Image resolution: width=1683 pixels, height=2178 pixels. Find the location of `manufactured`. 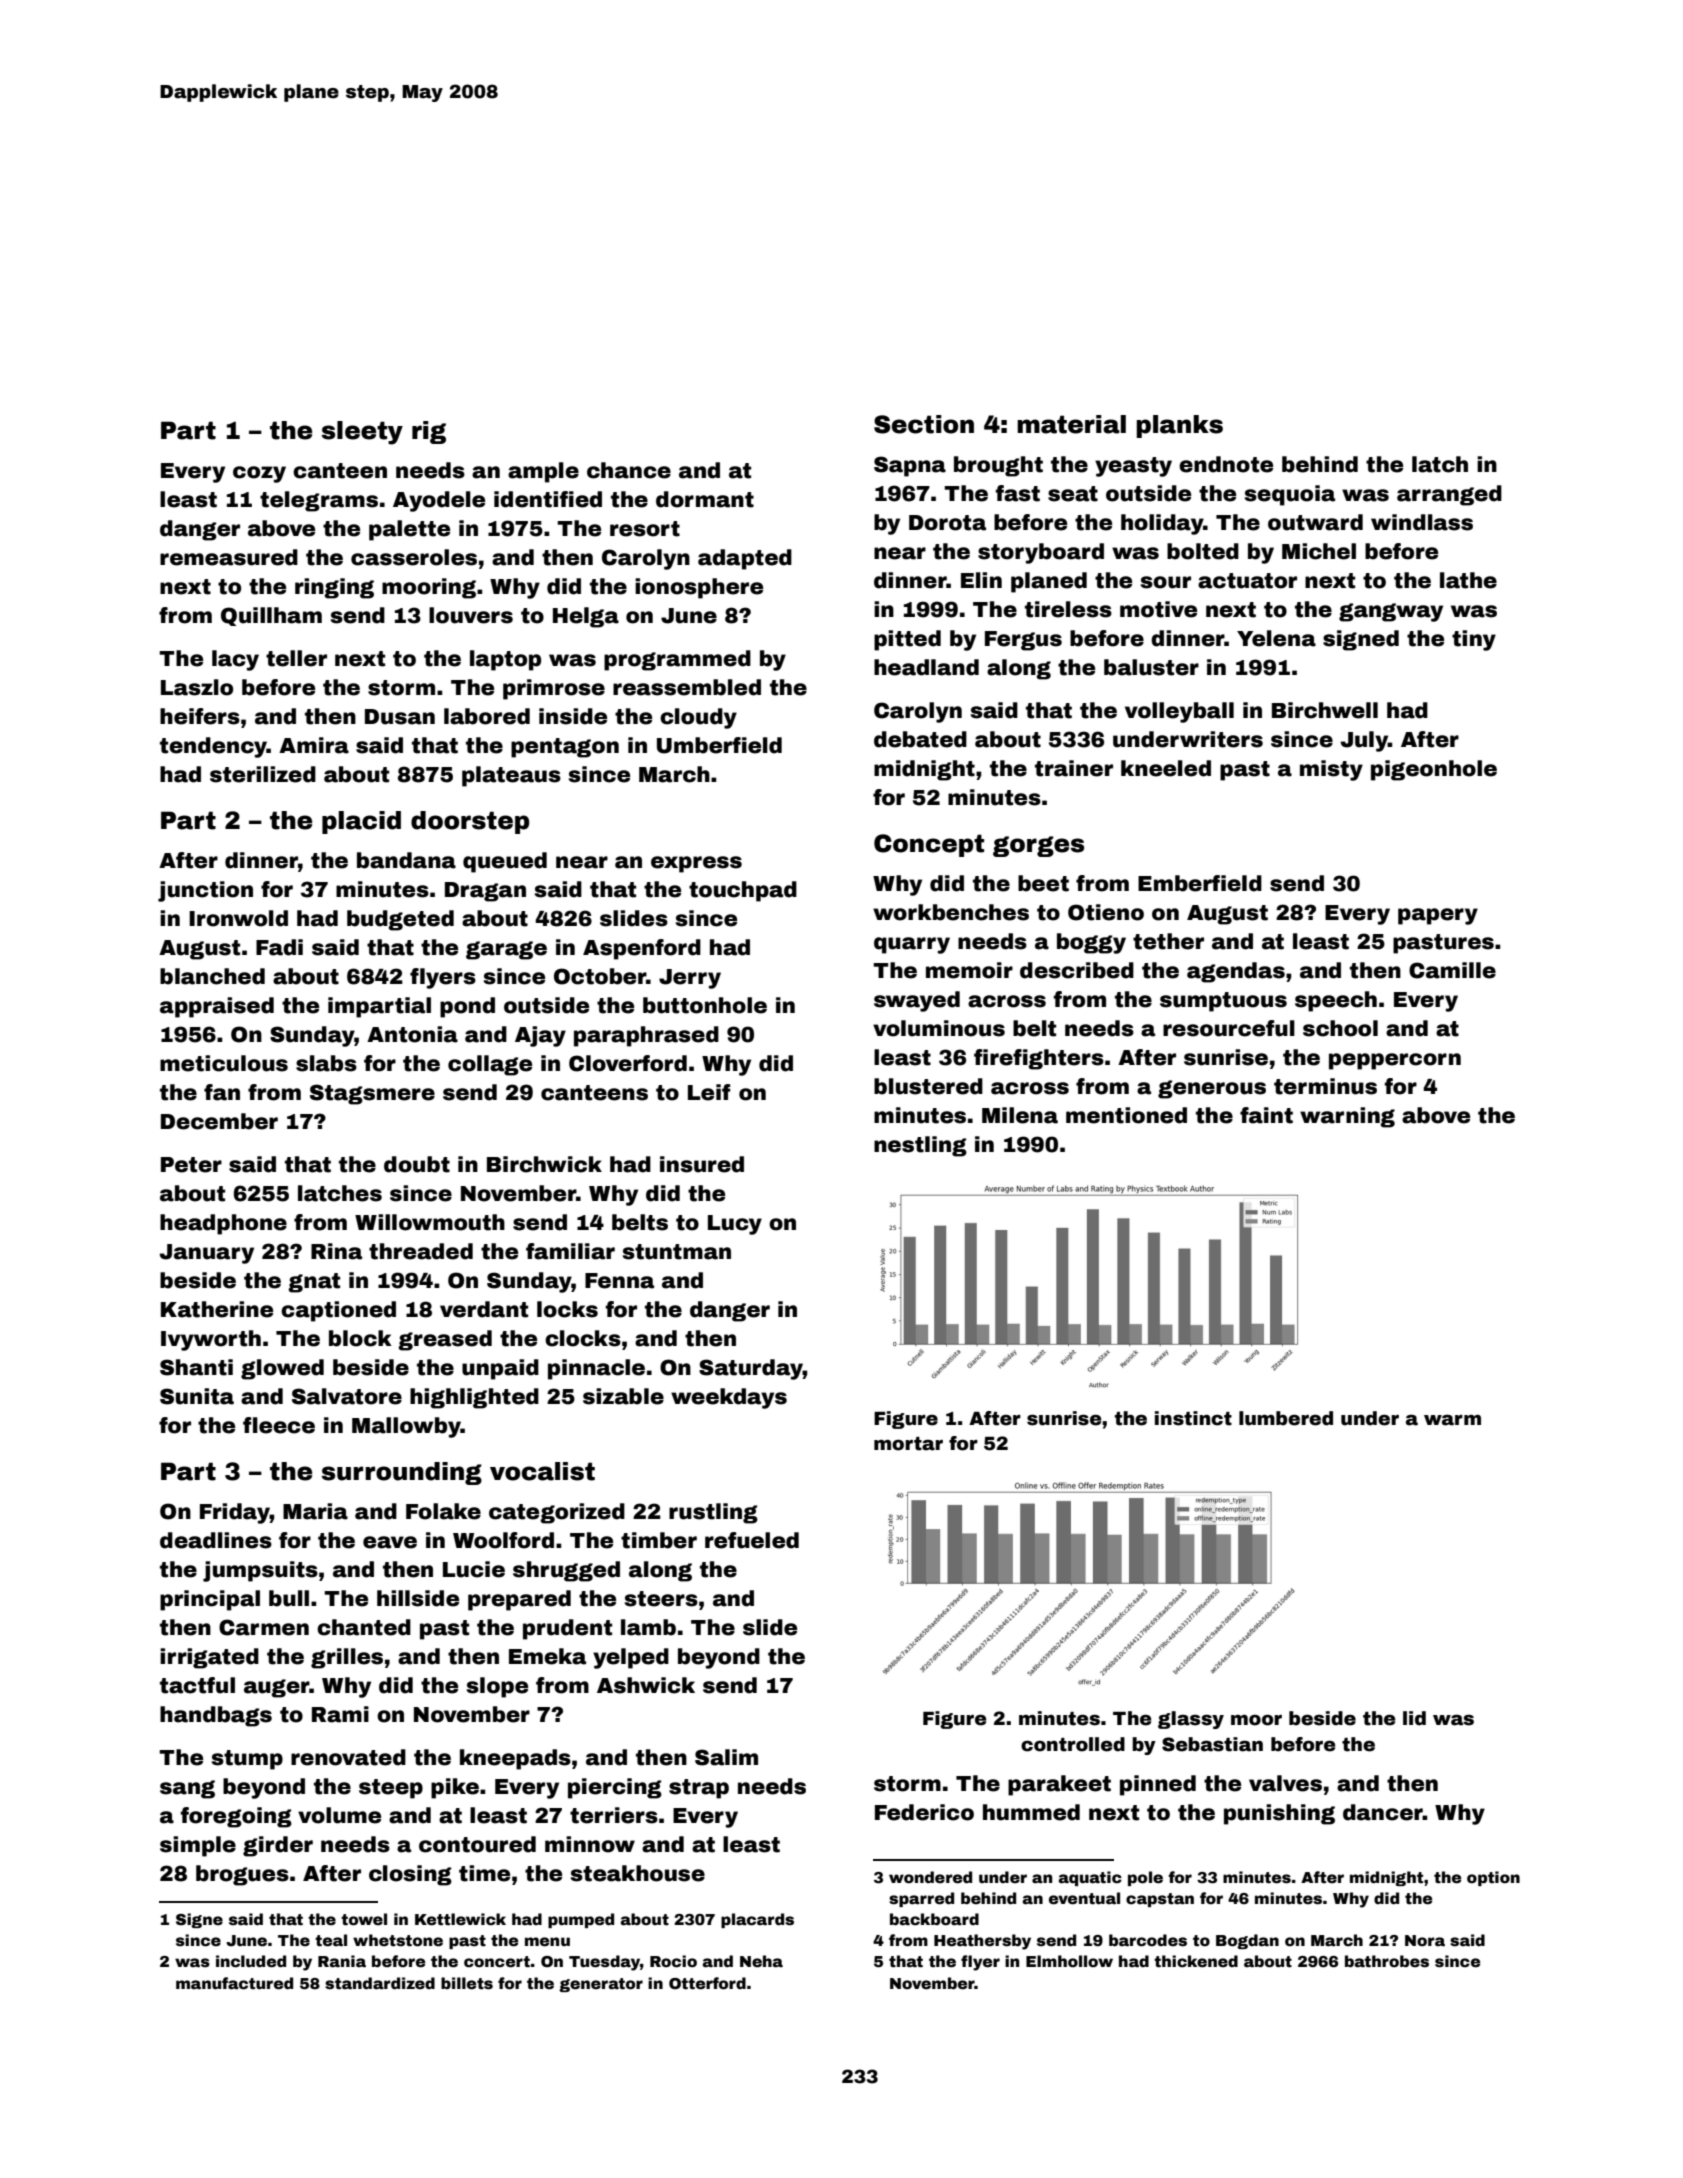

manufactured is located at coordinates (234, 1983).
